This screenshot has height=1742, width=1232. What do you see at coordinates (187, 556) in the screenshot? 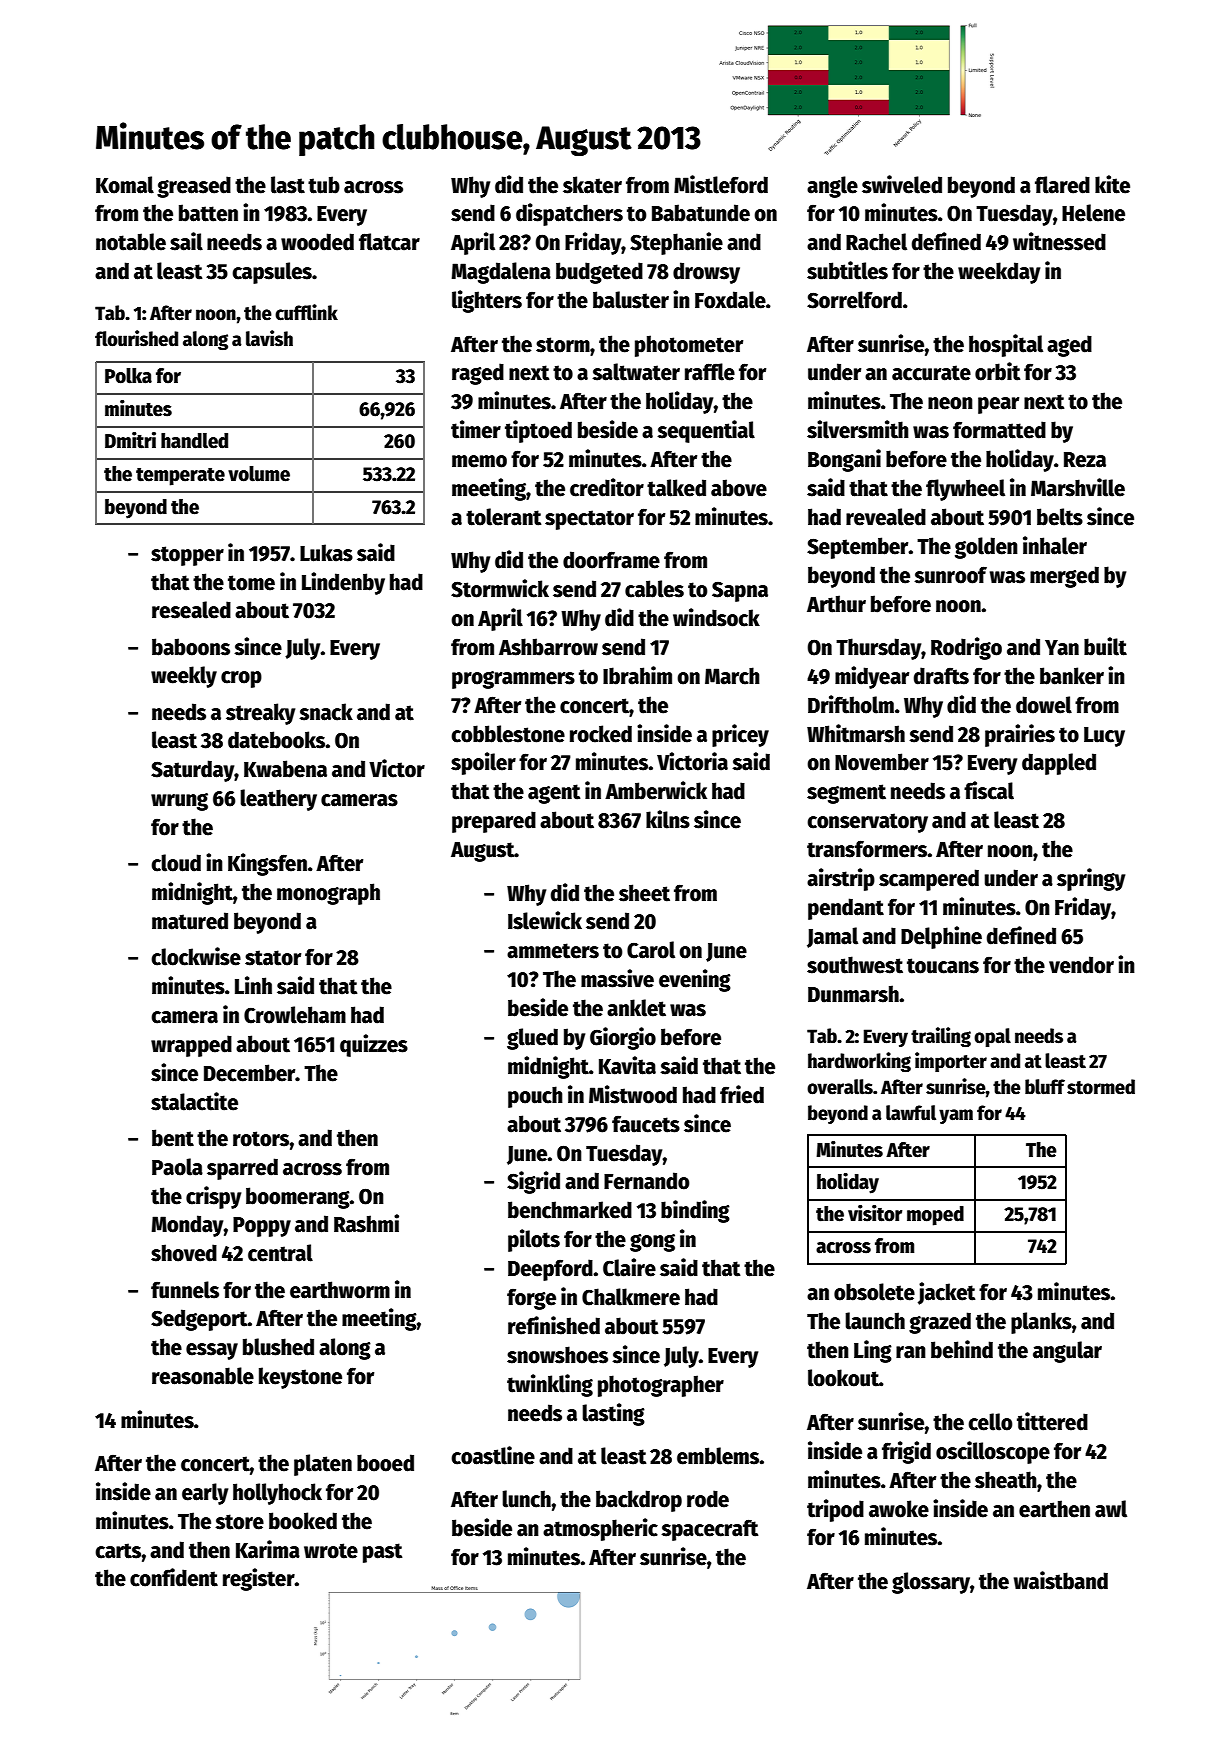
I see `stopper` at bounding box center [187, 556].
